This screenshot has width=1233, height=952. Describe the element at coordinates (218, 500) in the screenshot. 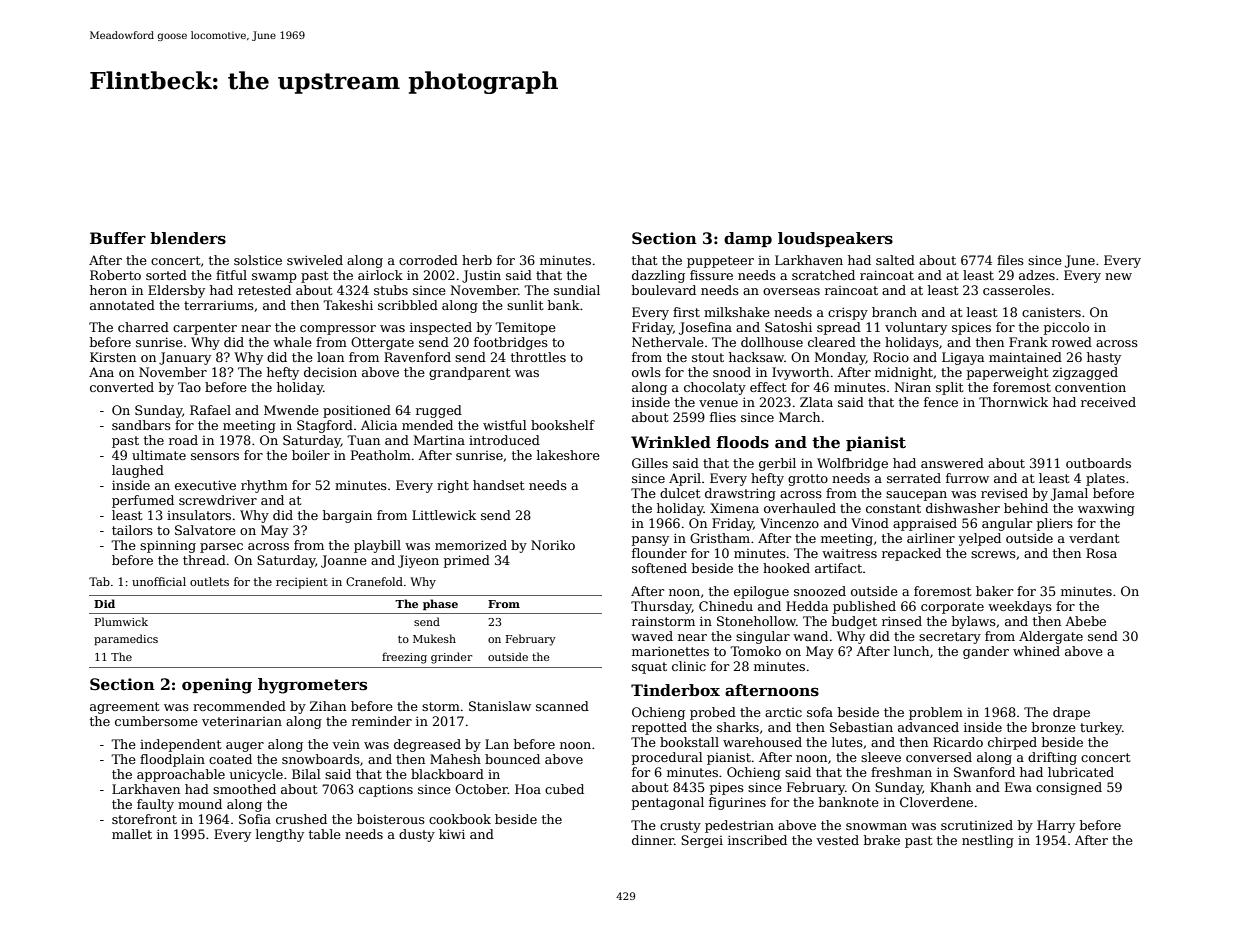

I see `screwdriver` at that location.
